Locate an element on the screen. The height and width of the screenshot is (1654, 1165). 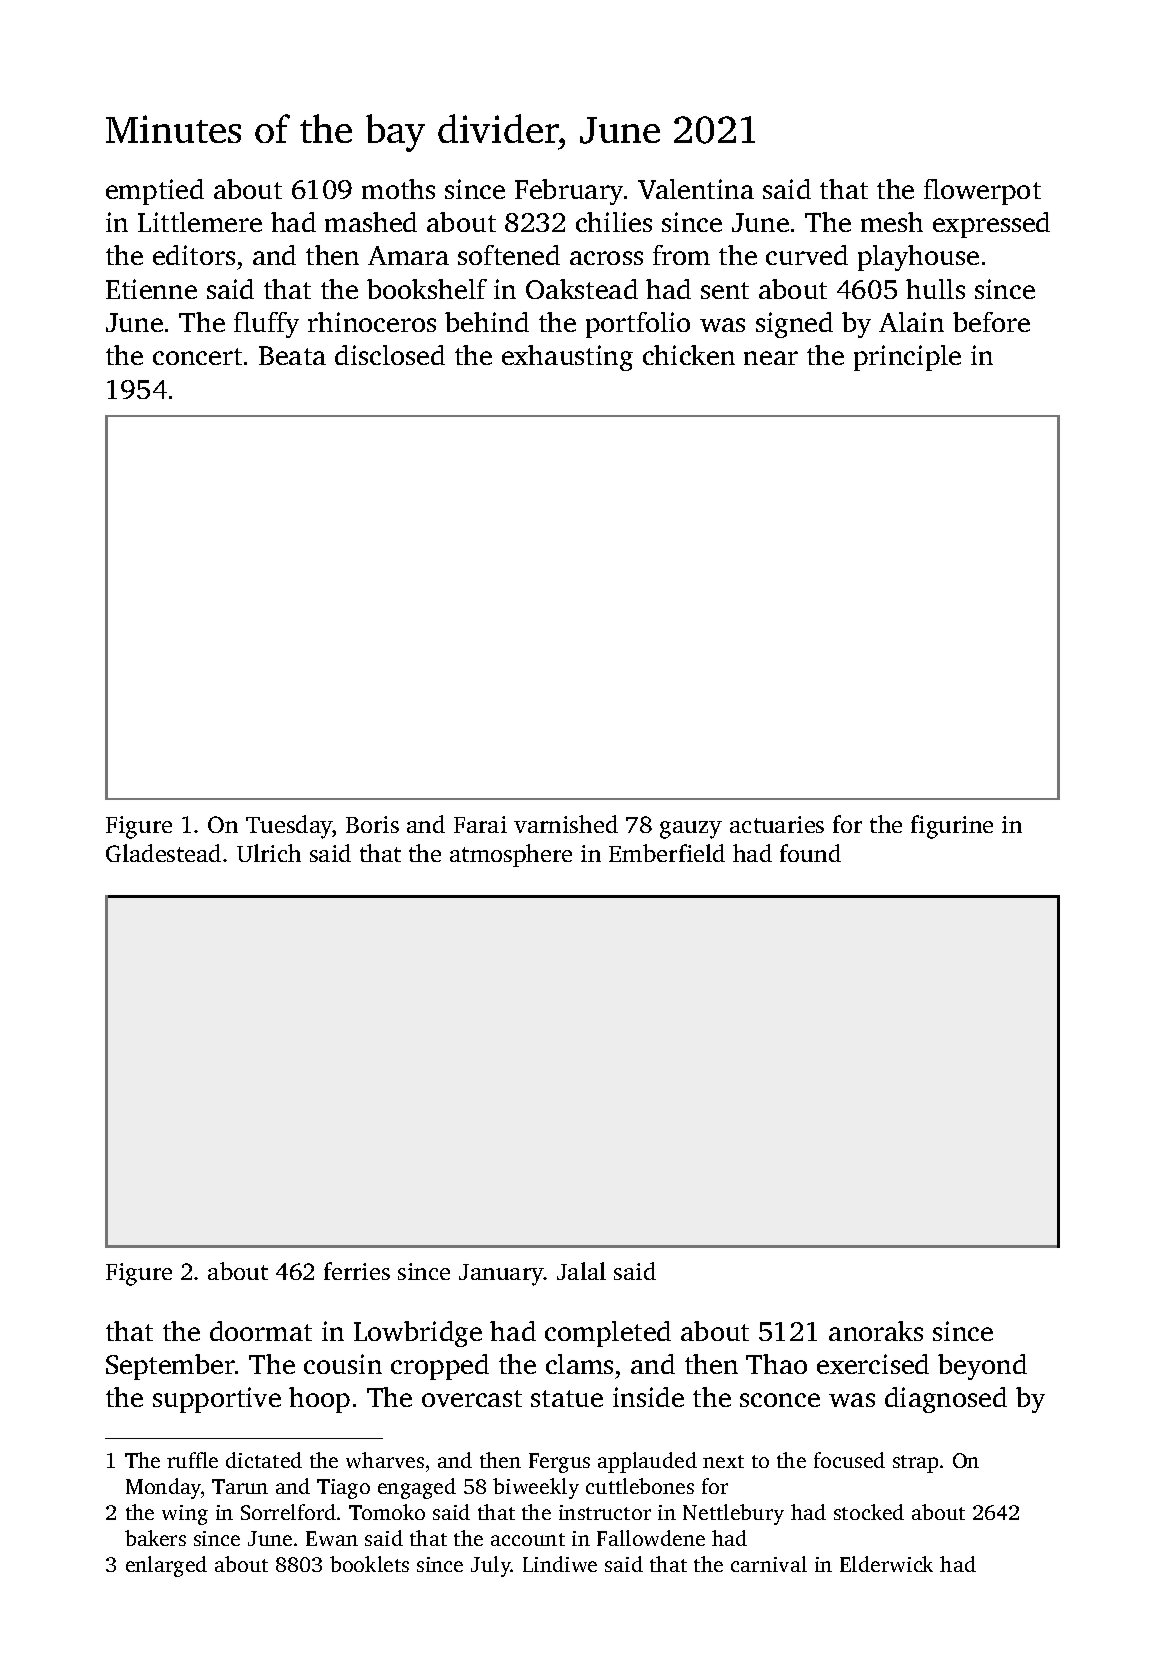
flowerpot is located at coordinates (982, 192).
